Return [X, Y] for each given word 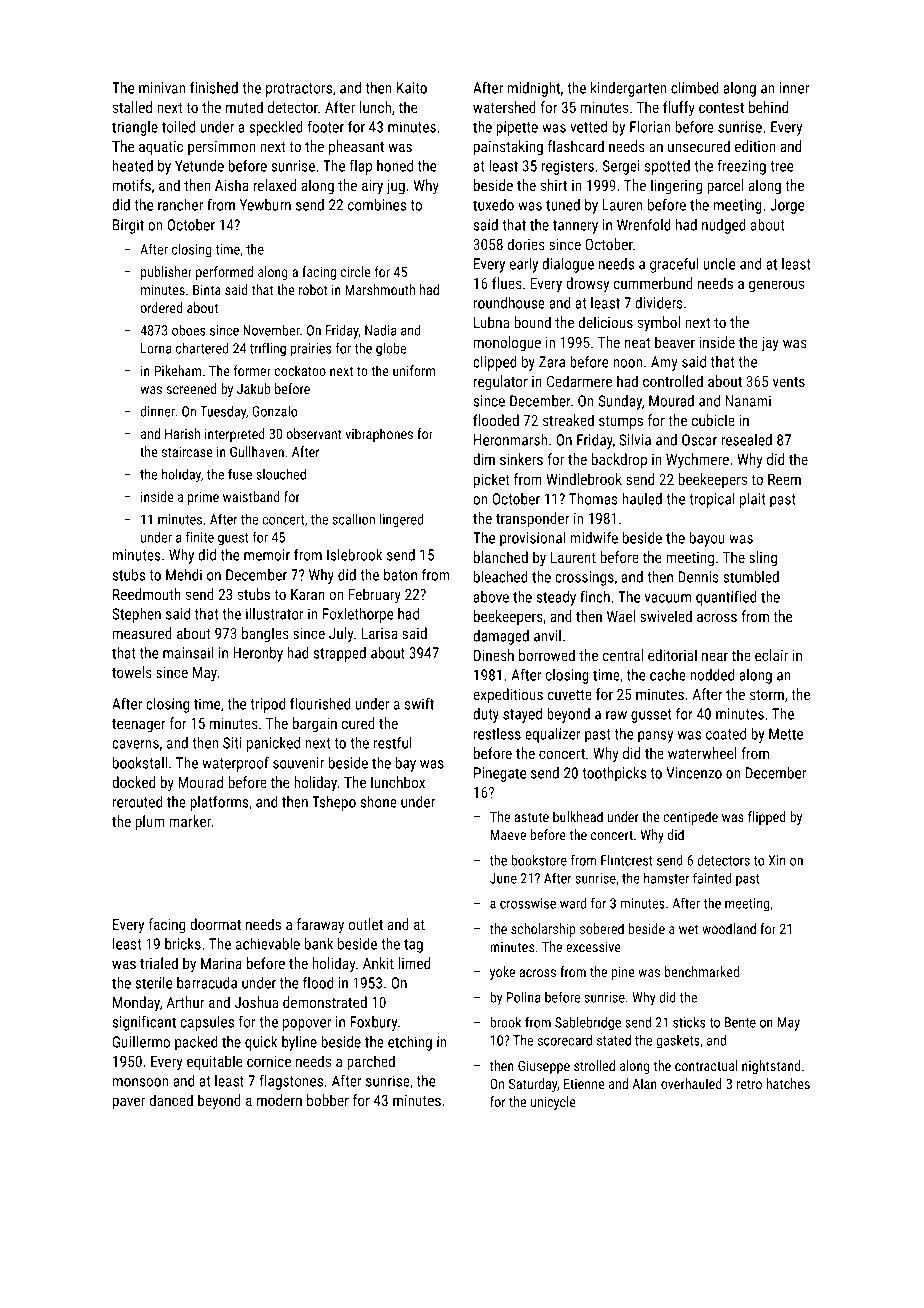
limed [414, 963]
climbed [695, 88]
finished [214, 87]
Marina [221, 963]
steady [556, 598]
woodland [729, 928]
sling [763, 558]
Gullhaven [257, 451]
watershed [504, 107]
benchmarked [702, 971]
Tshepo [334, 803]
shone [378, 802]
